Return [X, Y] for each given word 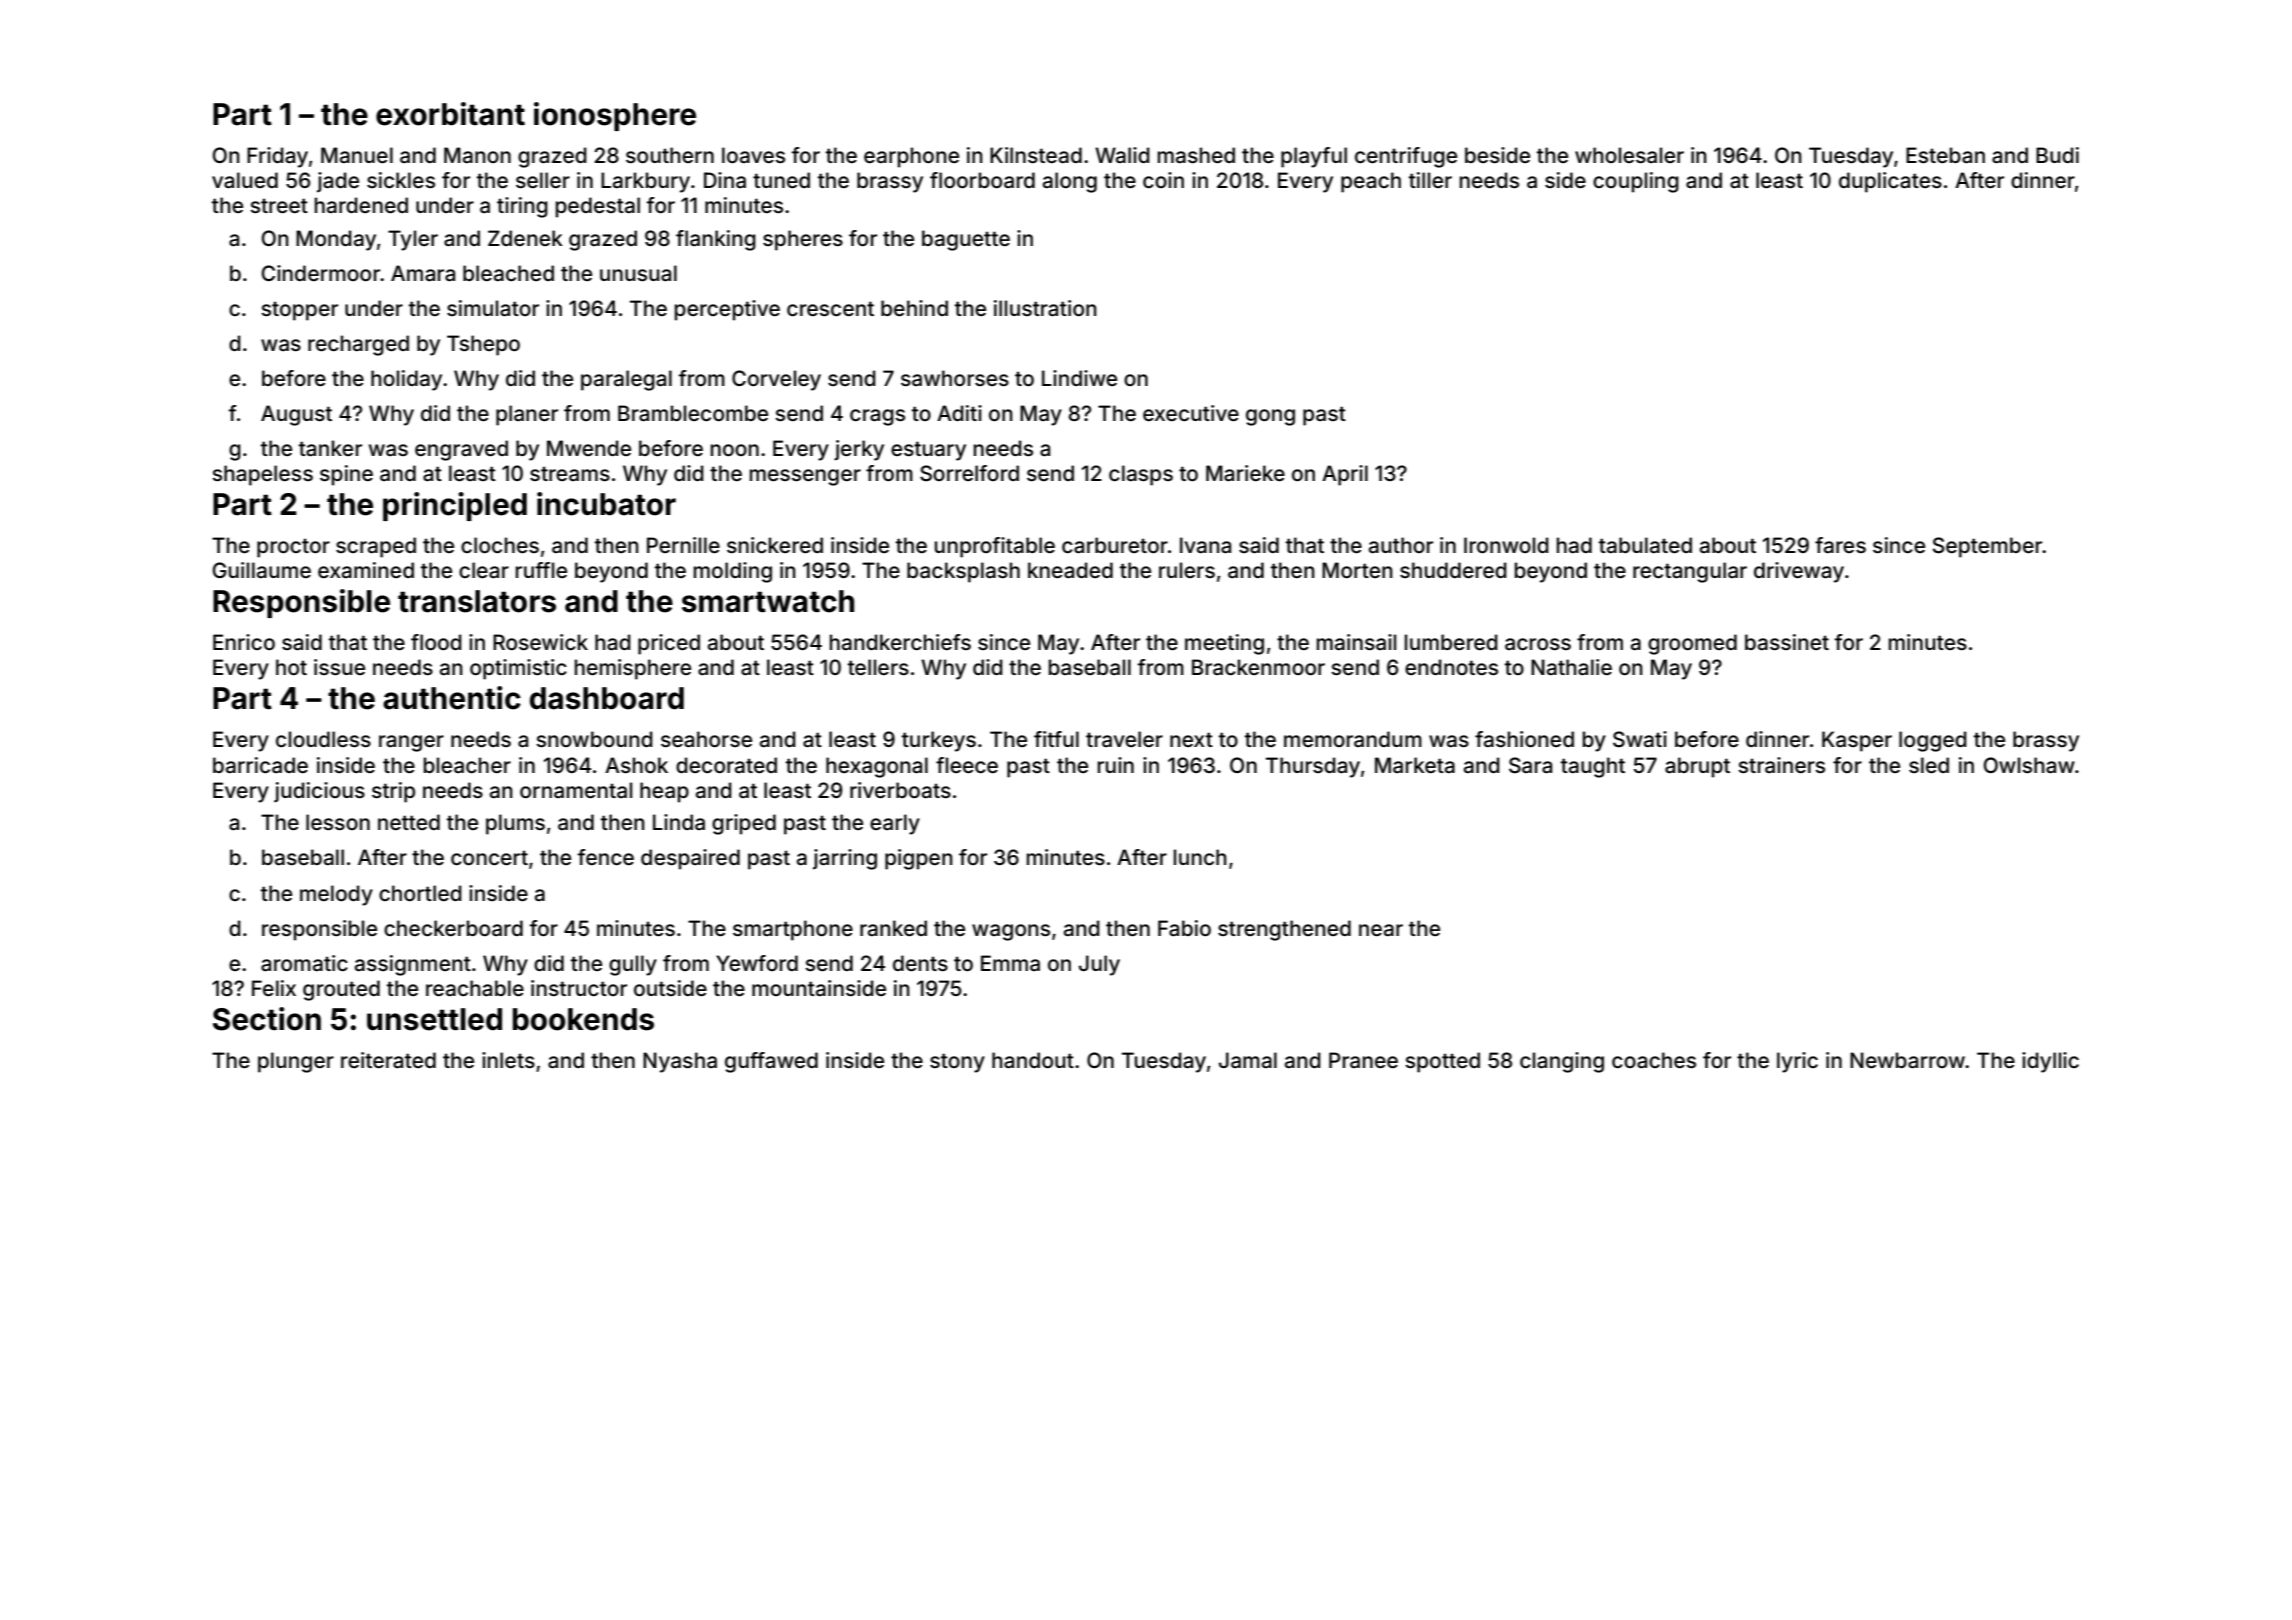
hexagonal [877, 767]
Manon [477, 155]
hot [291, 667]
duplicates [1890, 182]
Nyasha [680, 1062]
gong [1270, 417]
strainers [1781, 765]
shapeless [262, 475]
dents [920, 963]
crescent [830, 308]
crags [877, 417]
